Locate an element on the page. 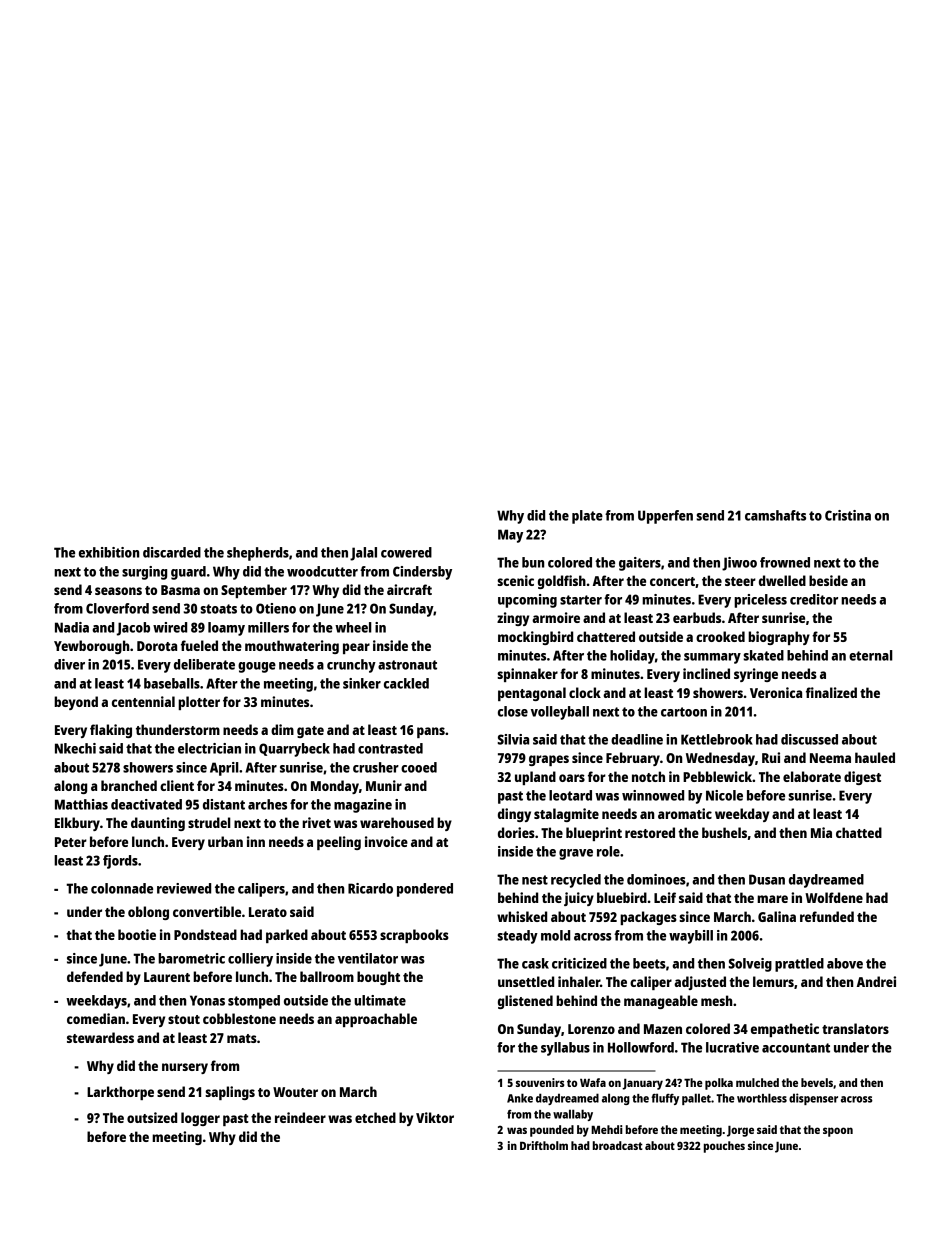  finalized is located at coordinates (831, 692).
